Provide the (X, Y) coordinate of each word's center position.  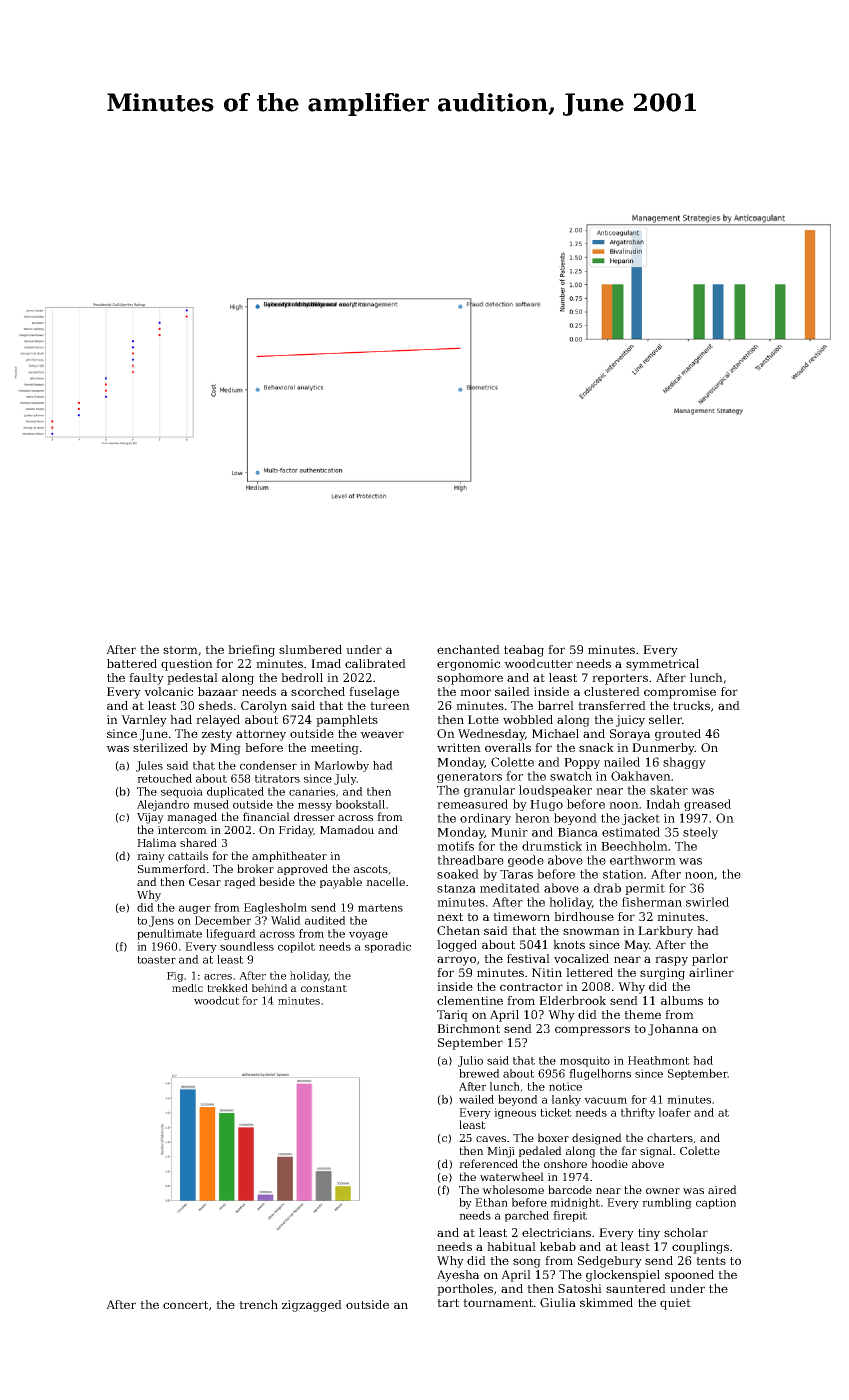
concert (185, 1305)
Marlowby (341, 766)
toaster (156, 960)
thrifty (638, 1113)
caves (491, 1139)
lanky (566, 1100)
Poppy (582, 763)
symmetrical (662, 665)
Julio (470, 1061)
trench (258, 1304)
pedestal (192, 679)
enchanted (468, 649)
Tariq (452, 1016)
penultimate (169, 934)
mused (211, 804)
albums (682, 1000)
